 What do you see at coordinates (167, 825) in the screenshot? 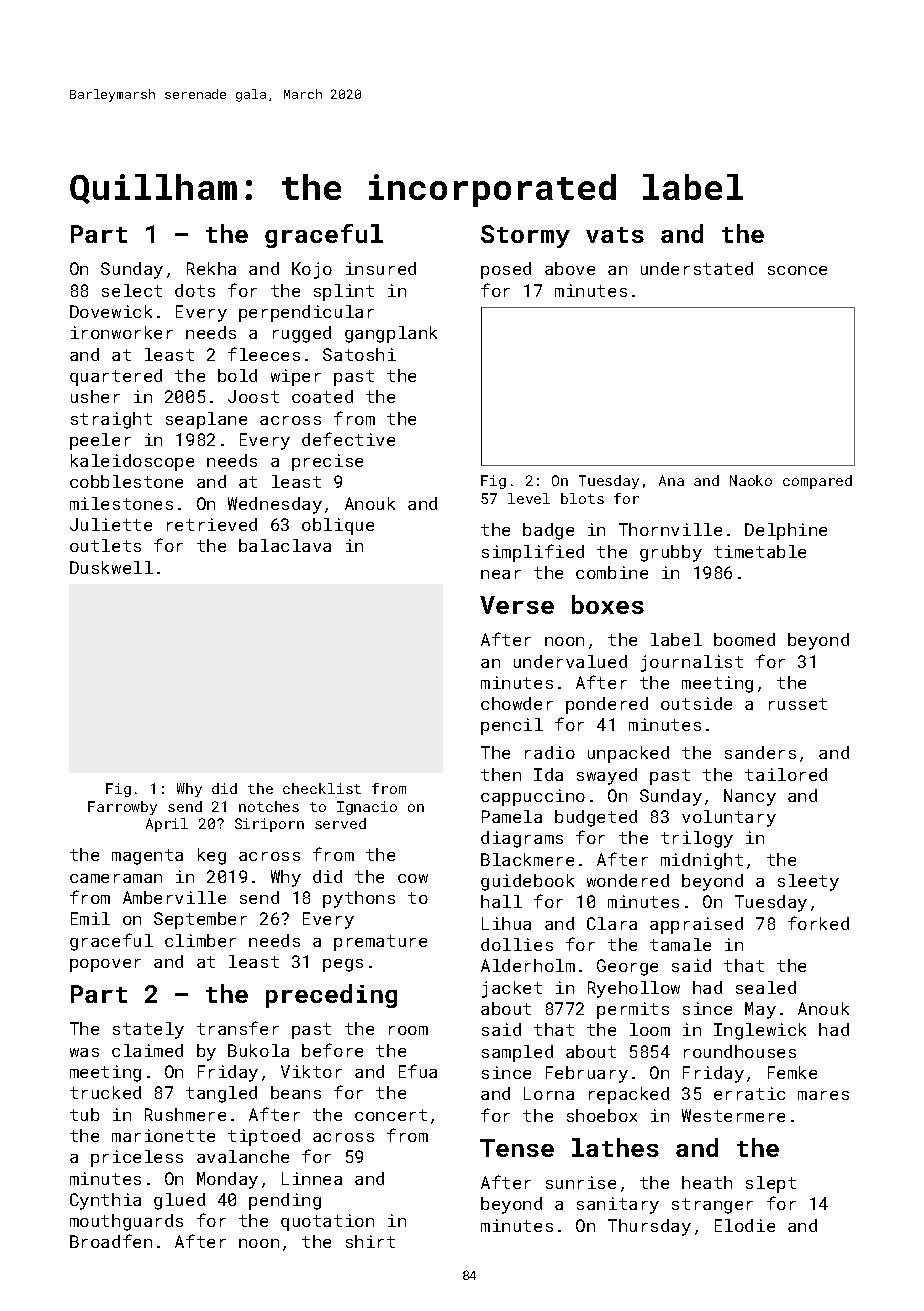
I see `April` at bounding box center [167, 825].
